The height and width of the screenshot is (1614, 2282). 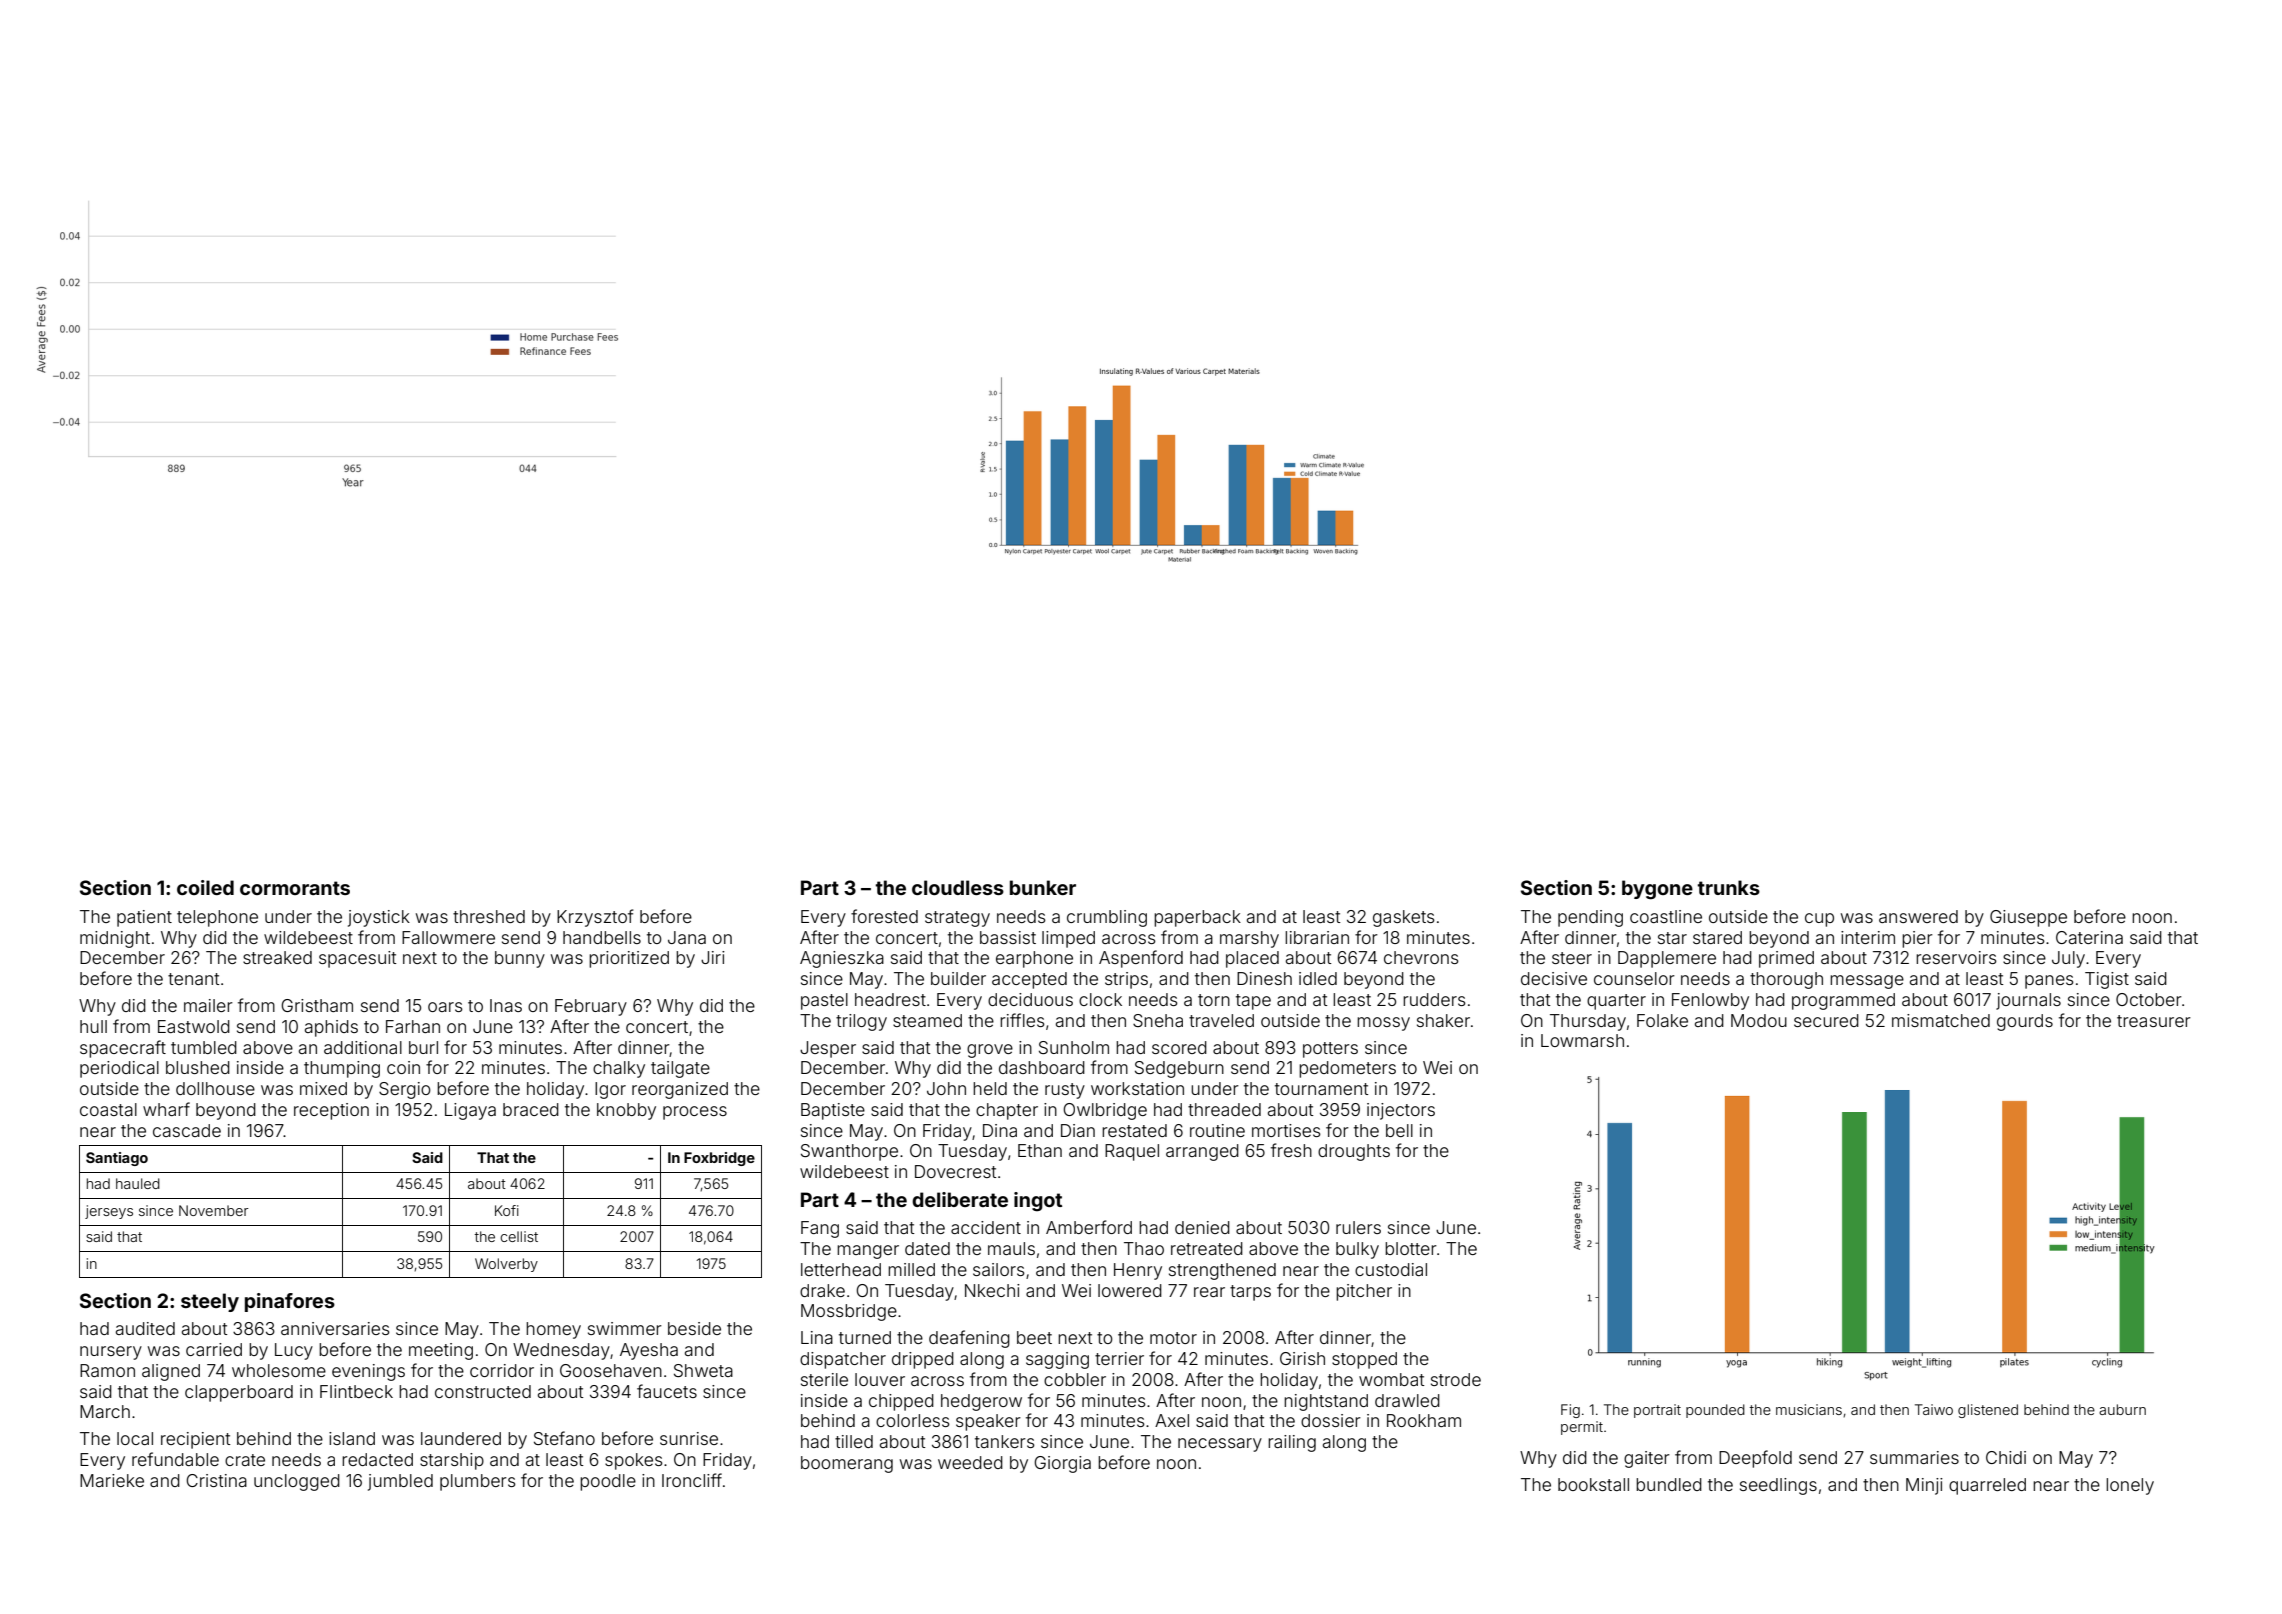 What do you see at coordinates (297, 1482) in the screenshot?
I see `unclogged` at bounding box center [297, 1482].
